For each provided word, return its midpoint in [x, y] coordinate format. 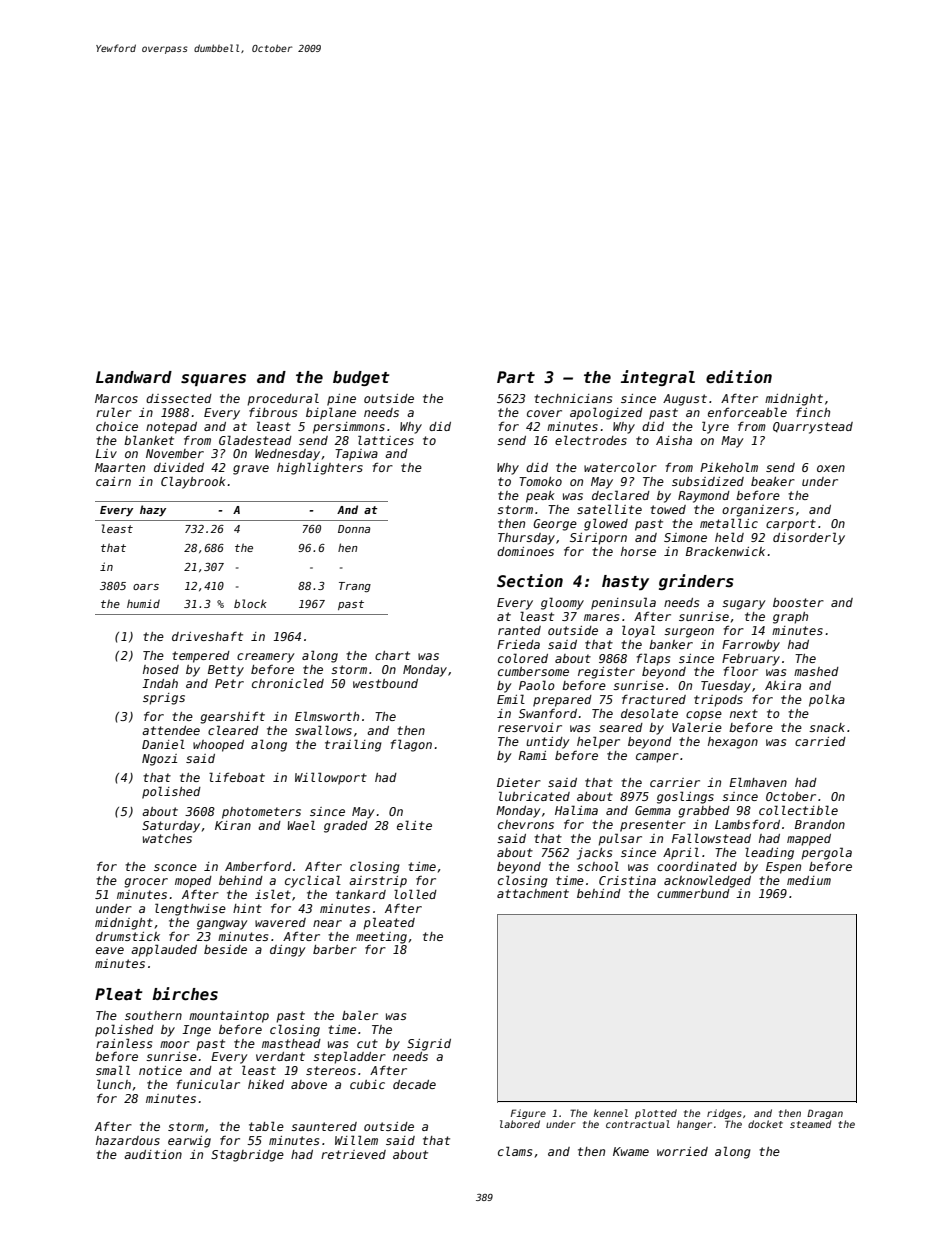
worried [682, 1151]
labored [520, 1124]
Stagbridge [247, 1156]
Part [516, 377]
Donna [354, 529]
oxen [831, 468]
